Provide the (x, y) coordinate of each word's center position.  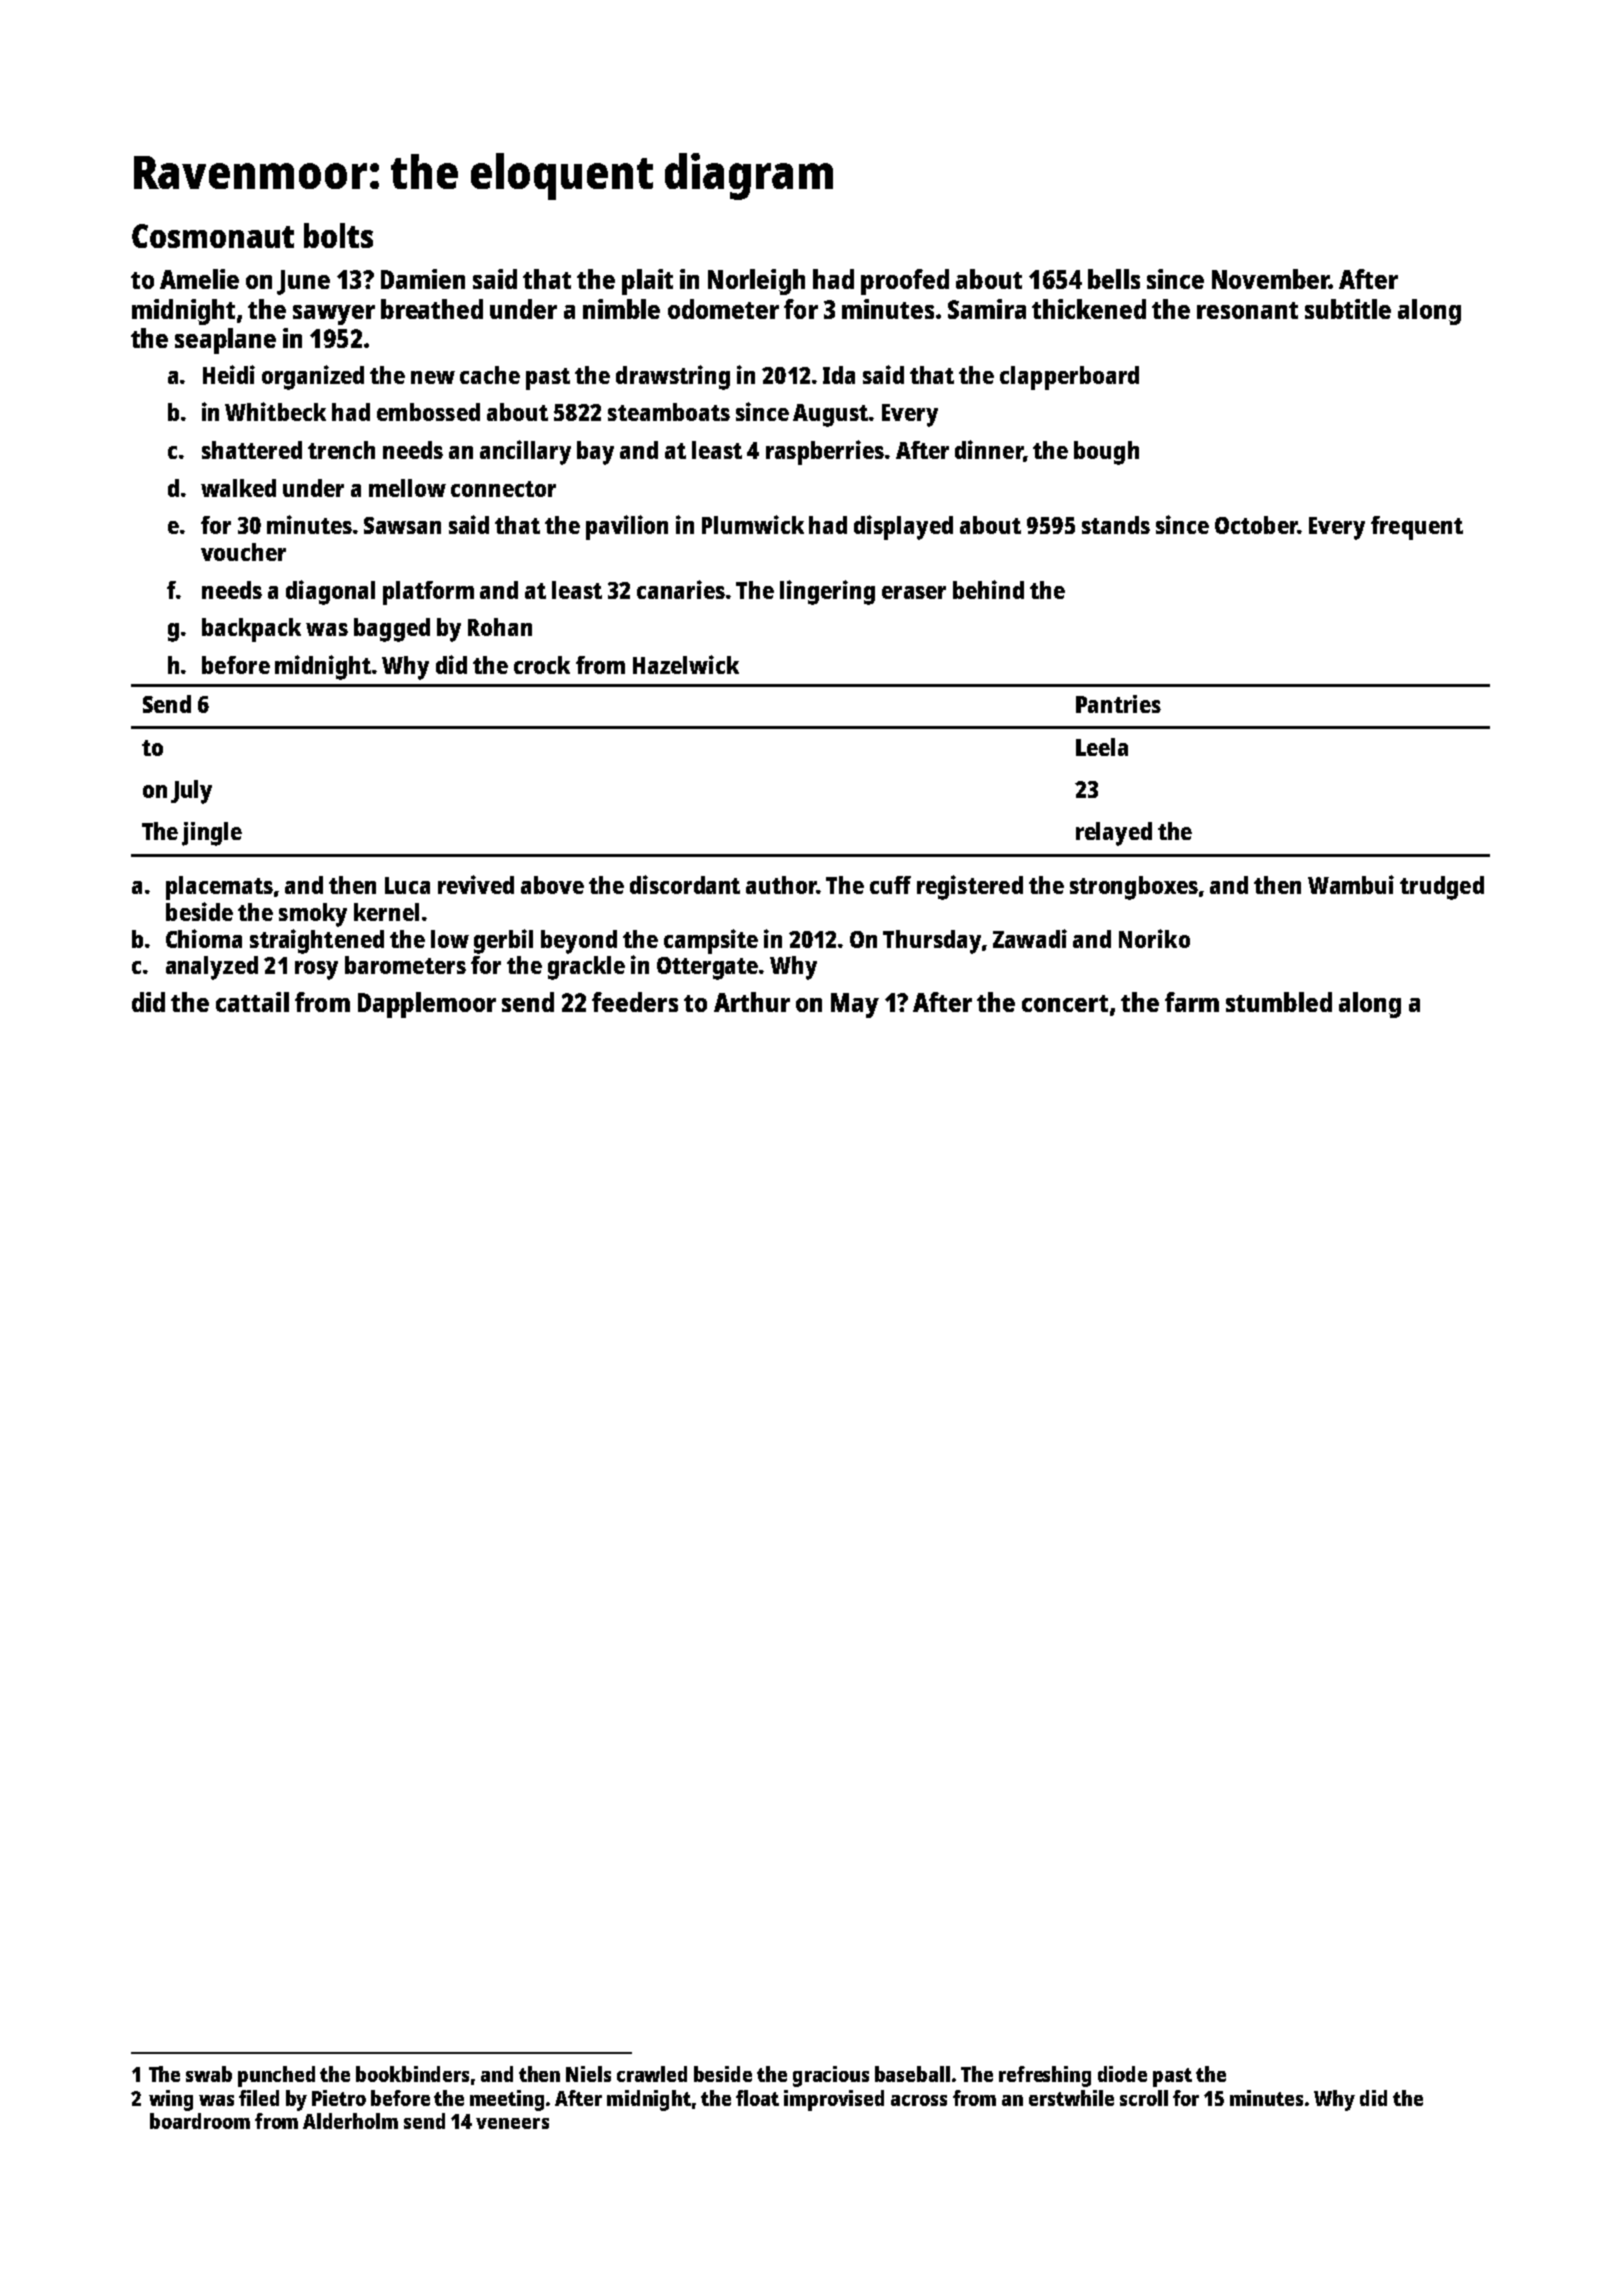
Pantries (1118, 704)
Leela (1102, 747)
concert (1065, 1003)
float (757, 2098)
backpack (251, 630)
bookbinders (412, 2074)
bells (1114, 279)
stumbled (1279, 1002)
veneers (512, 2123)
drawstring (673, 377)
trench (341, 450)
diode (1122, 2074)
